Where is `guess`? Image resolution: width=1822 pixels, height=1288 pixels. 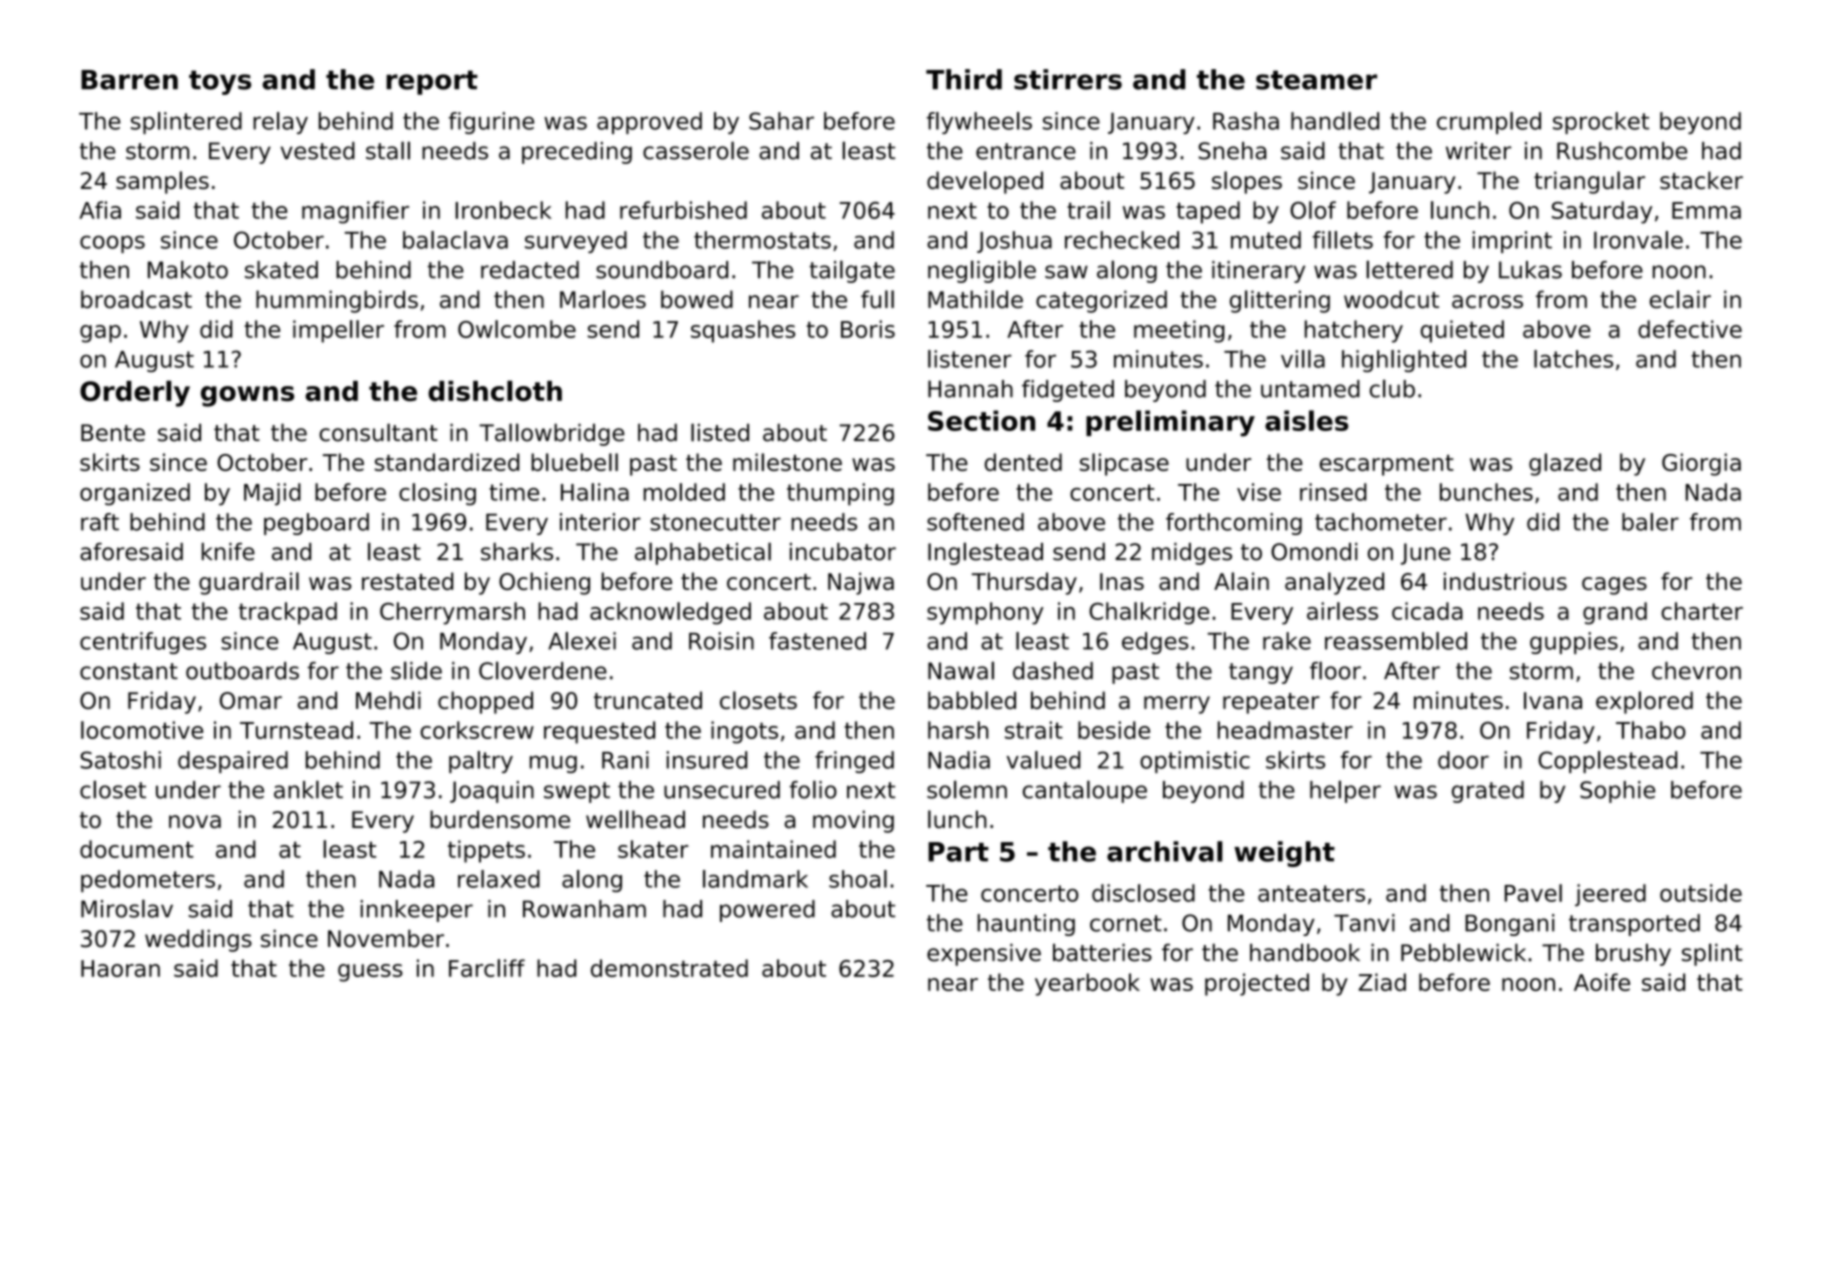 guess is located at coordinates (370, 973).
